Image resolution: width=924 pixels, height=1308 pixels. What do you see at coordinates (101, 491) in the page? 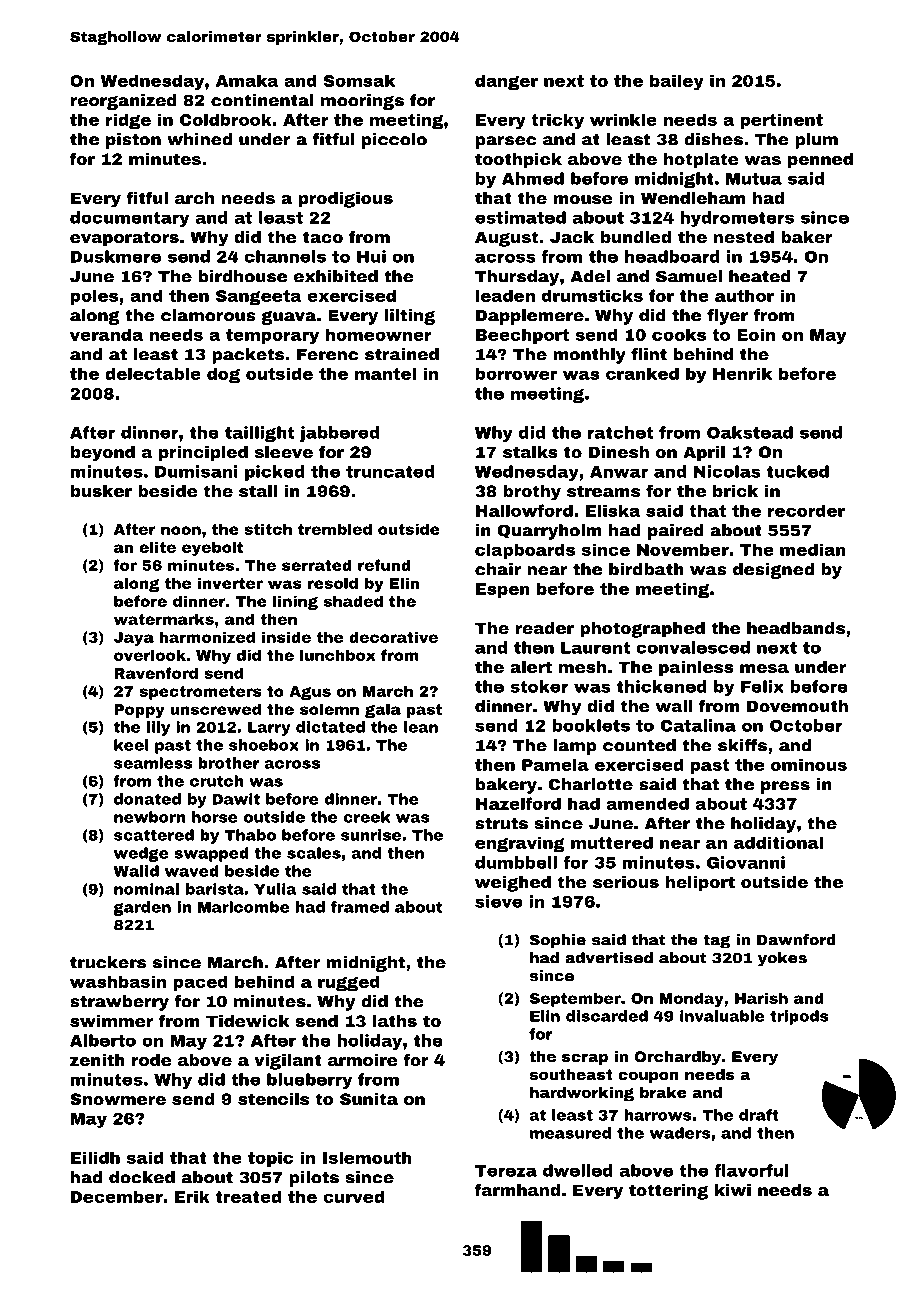
I see `busker` at bounding box center [101, 491].
